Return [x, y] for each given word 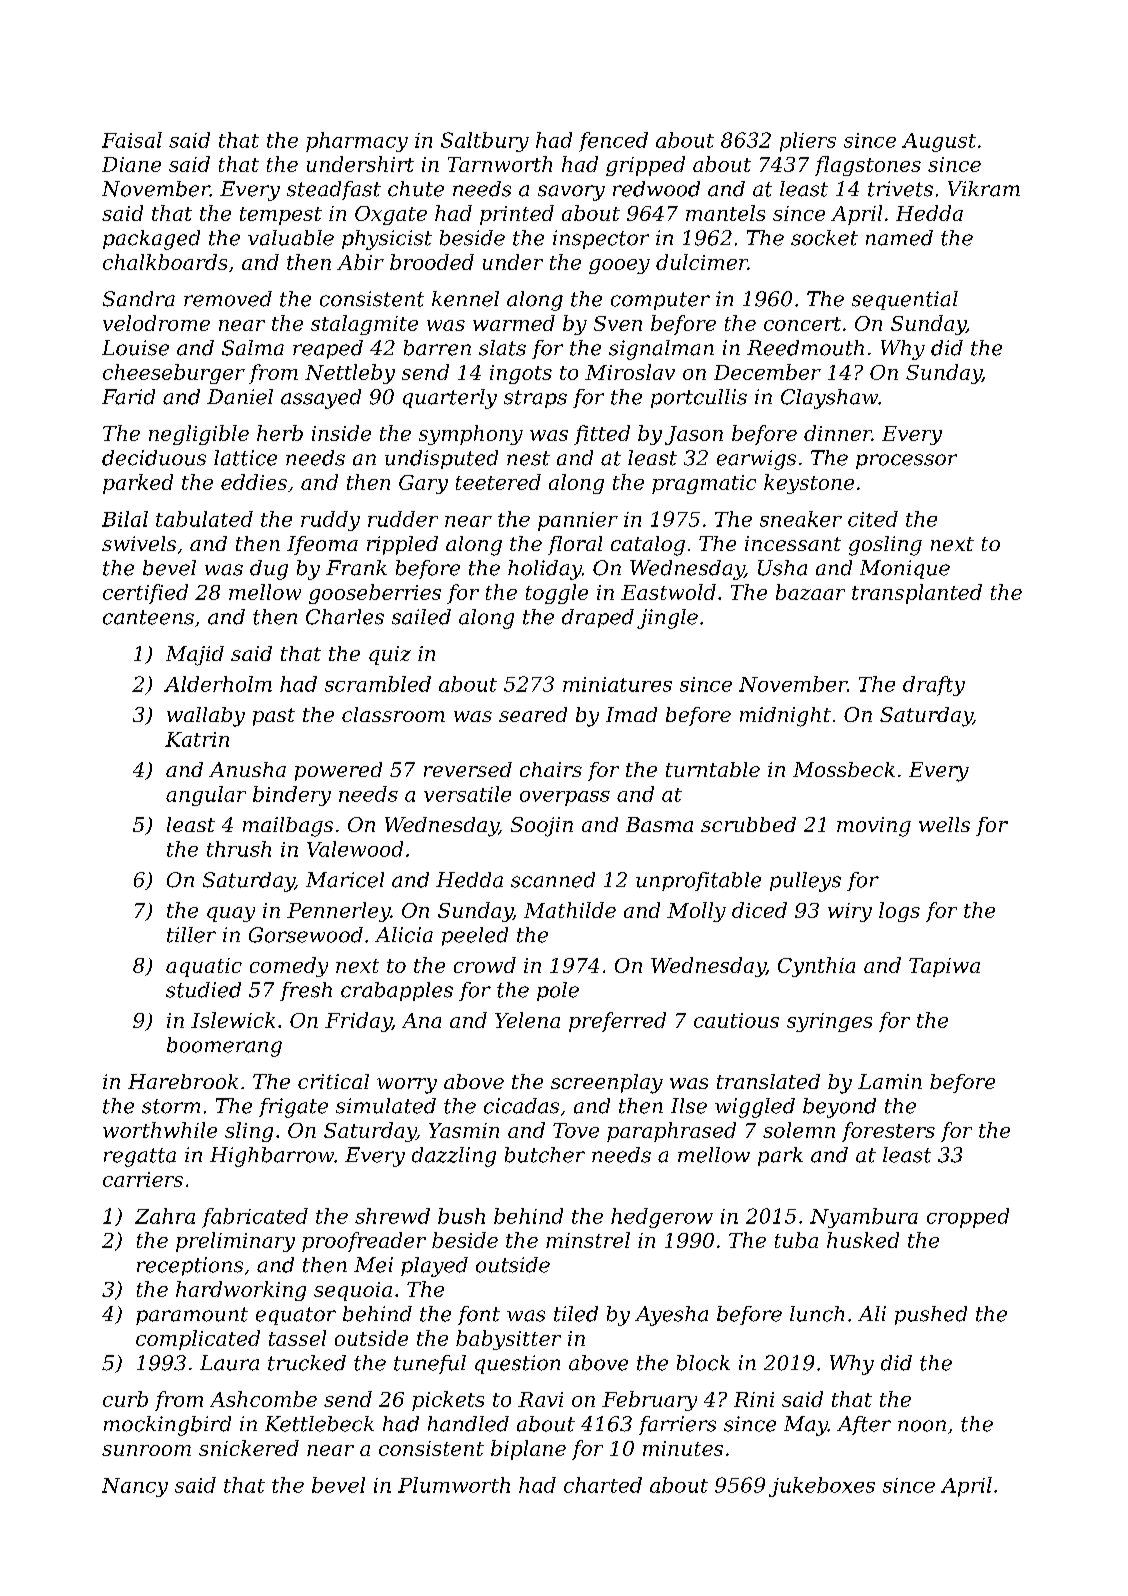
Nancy [135, 1487]
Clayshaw [829, 399]
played [434, 1267]
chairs [551, 769]
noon [922, 1426]
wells [944, 824]
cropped [968, 1218]
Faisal [132, 140]
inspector [601, 239]
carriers [143, 1179]
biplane [528, 1450]
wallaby [206, 717]
